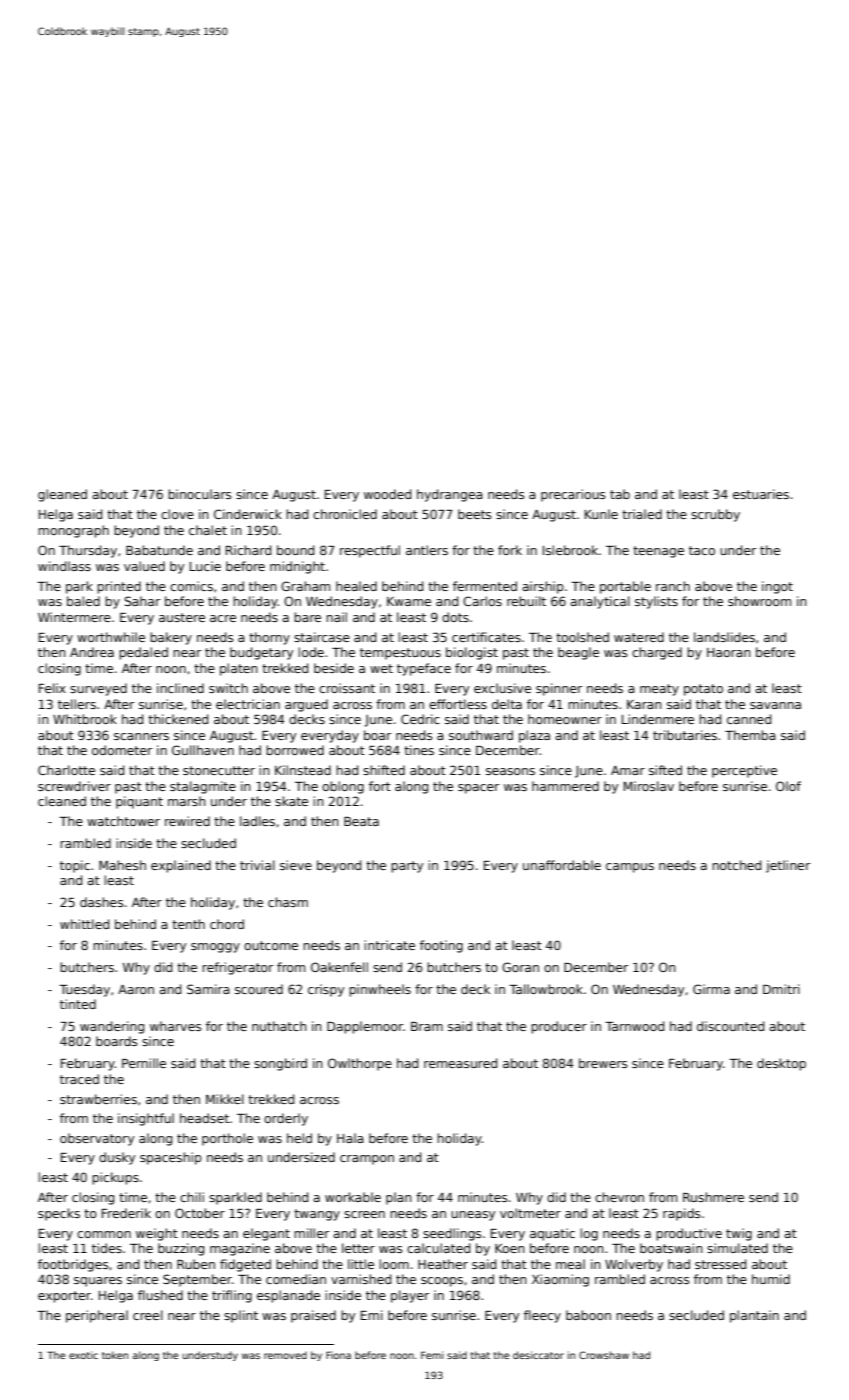  I want to click on Richard, so click(248, 550).
